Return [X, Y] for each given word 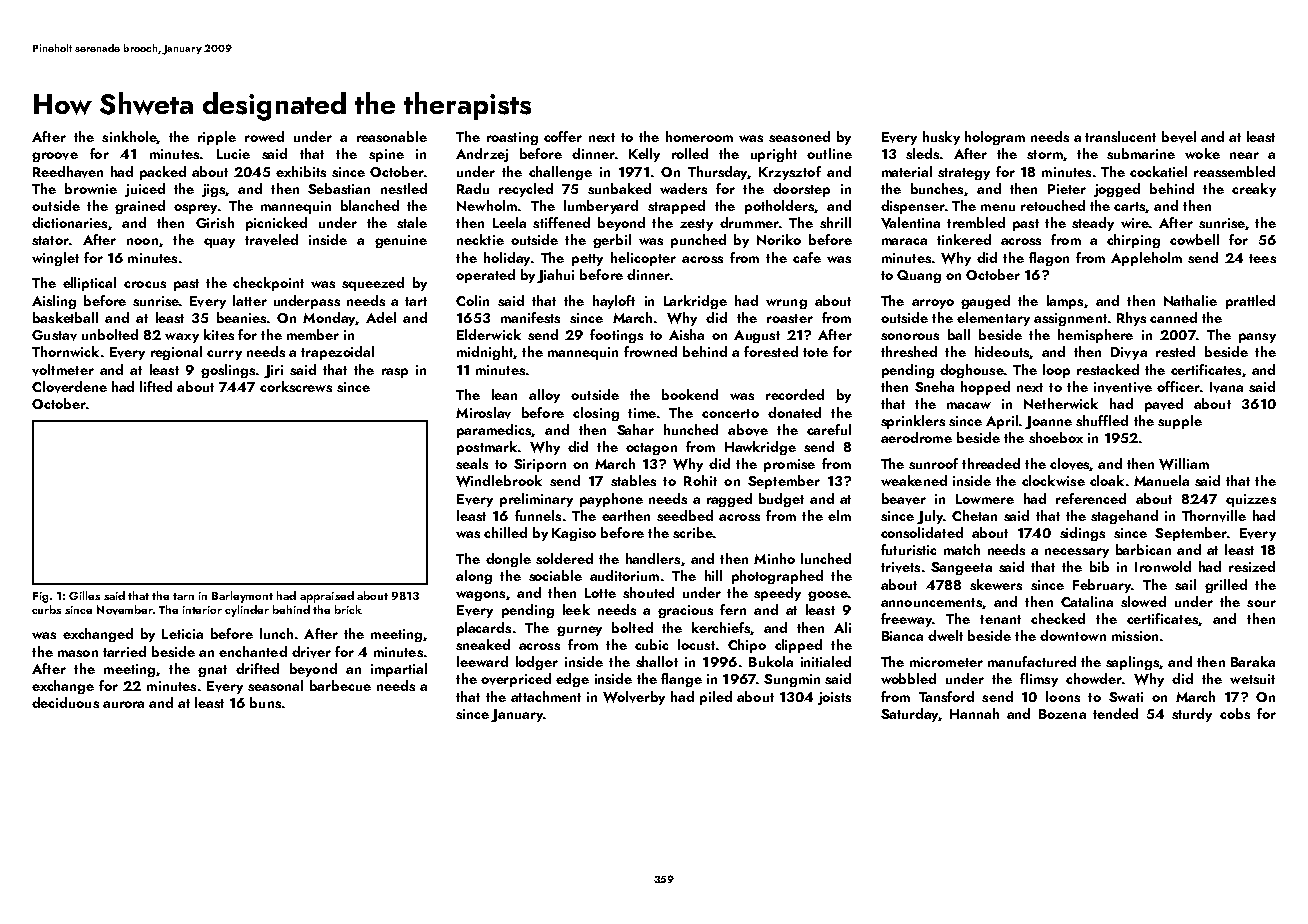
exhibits [301, 171]
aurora [123, 704]
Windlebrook [499, 481]
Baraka [1253, 661]
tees [1262, 258]
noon [142, 241]
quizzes [1251, 500]
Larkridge [695, 302]
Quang [919, 276]
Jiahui [555, 276]
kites [219, 334]
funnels [538, 515]
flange [681, 680]
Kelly [644, 155]
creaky [1254, 190]
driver [311, 652]
